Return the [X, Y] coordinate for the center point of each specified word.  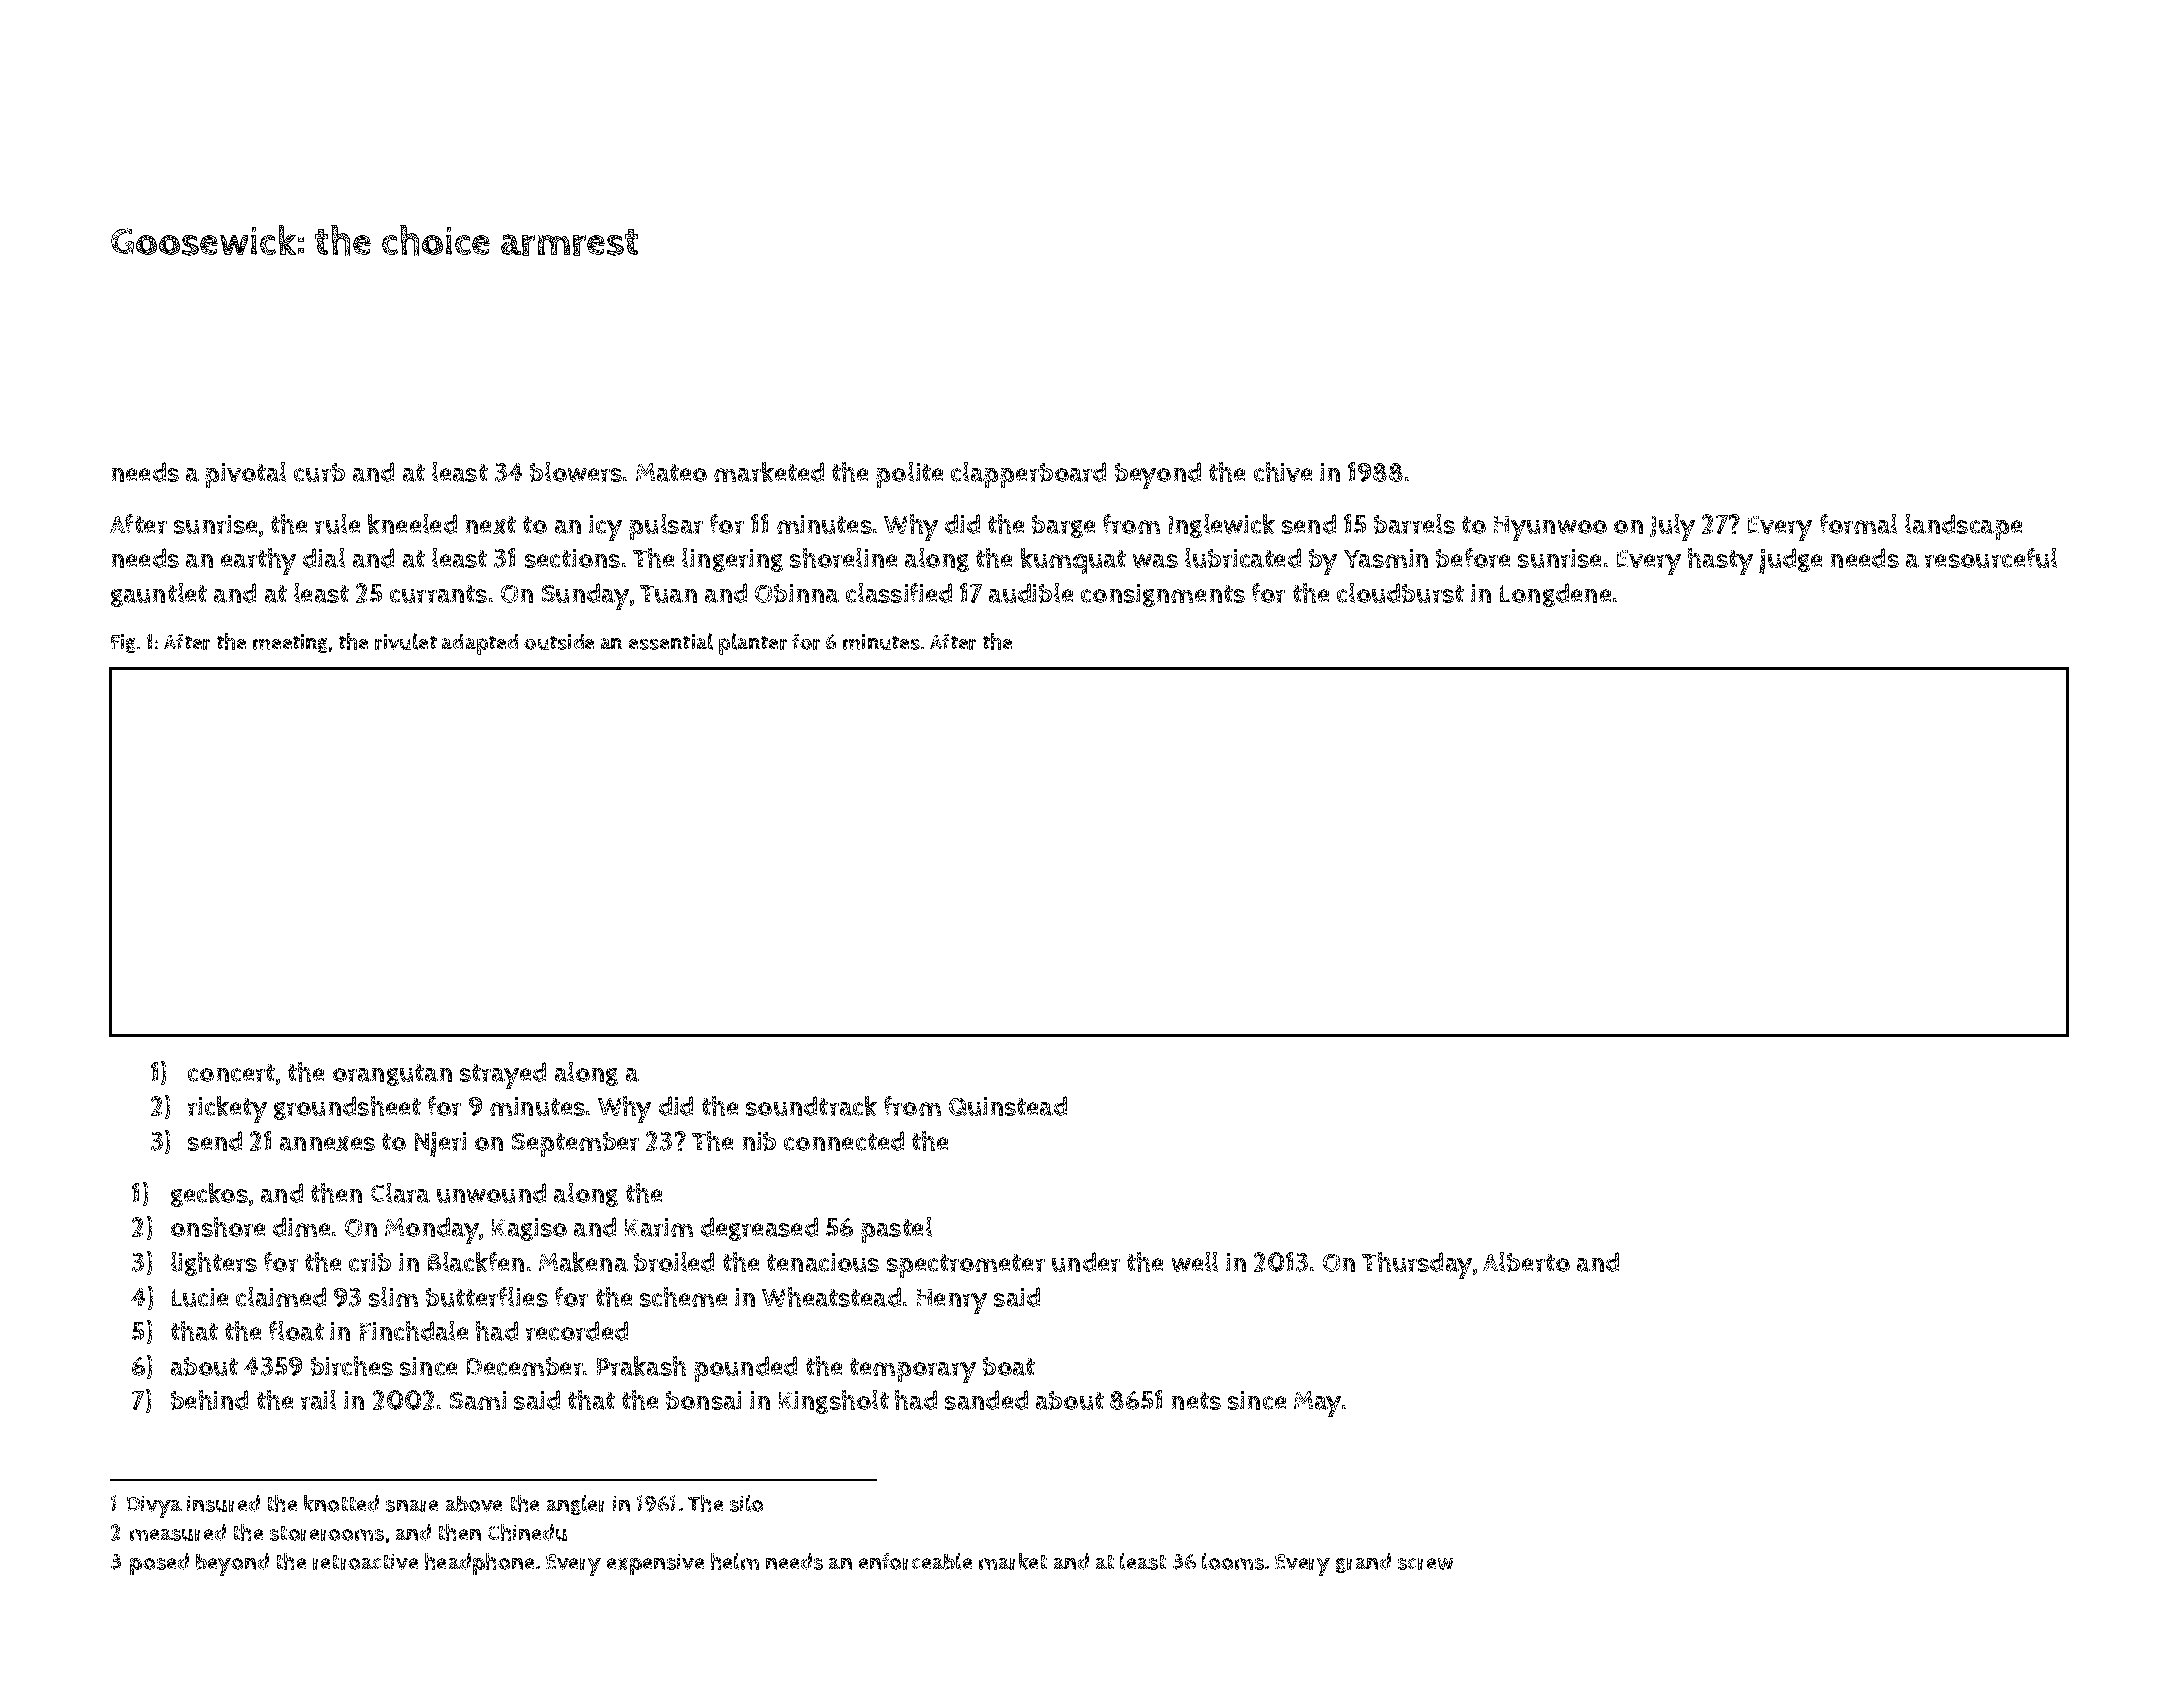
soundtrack [811, 1106]
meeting [290, 643]
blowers [576, 472]
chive [1283, 472]
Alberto [1526, 1262]
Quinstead [1008, 1106]
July [1672, 527]
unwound [491, 1193]
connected [844, 1141]
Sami [478, 1400]
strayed [503, 1075]
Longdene [1555, 595]
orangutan [392, 1075]
